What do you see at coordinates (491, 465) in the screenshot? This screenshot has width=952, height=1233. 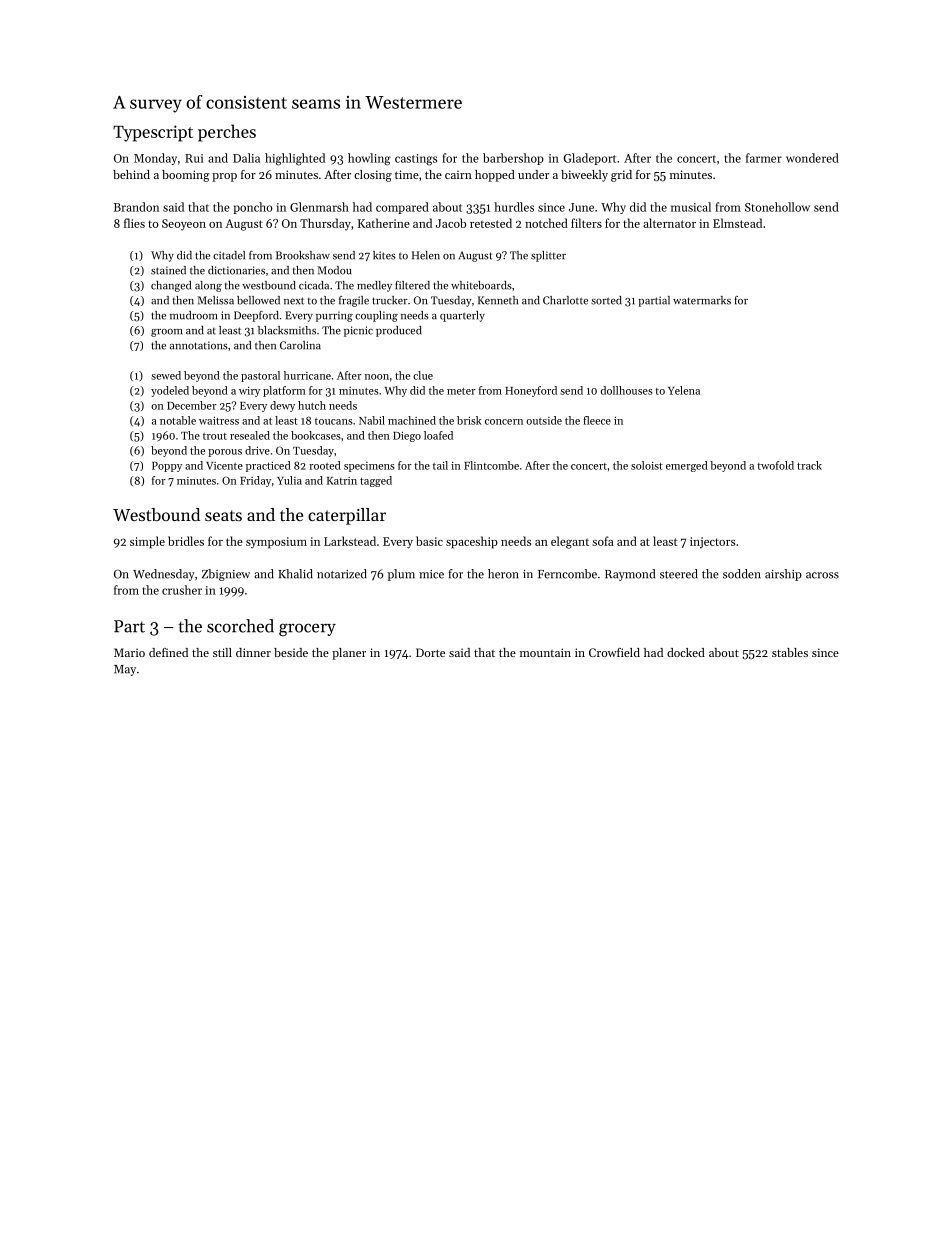 I see `Flintcombe` at bounding box center [491, 465].
